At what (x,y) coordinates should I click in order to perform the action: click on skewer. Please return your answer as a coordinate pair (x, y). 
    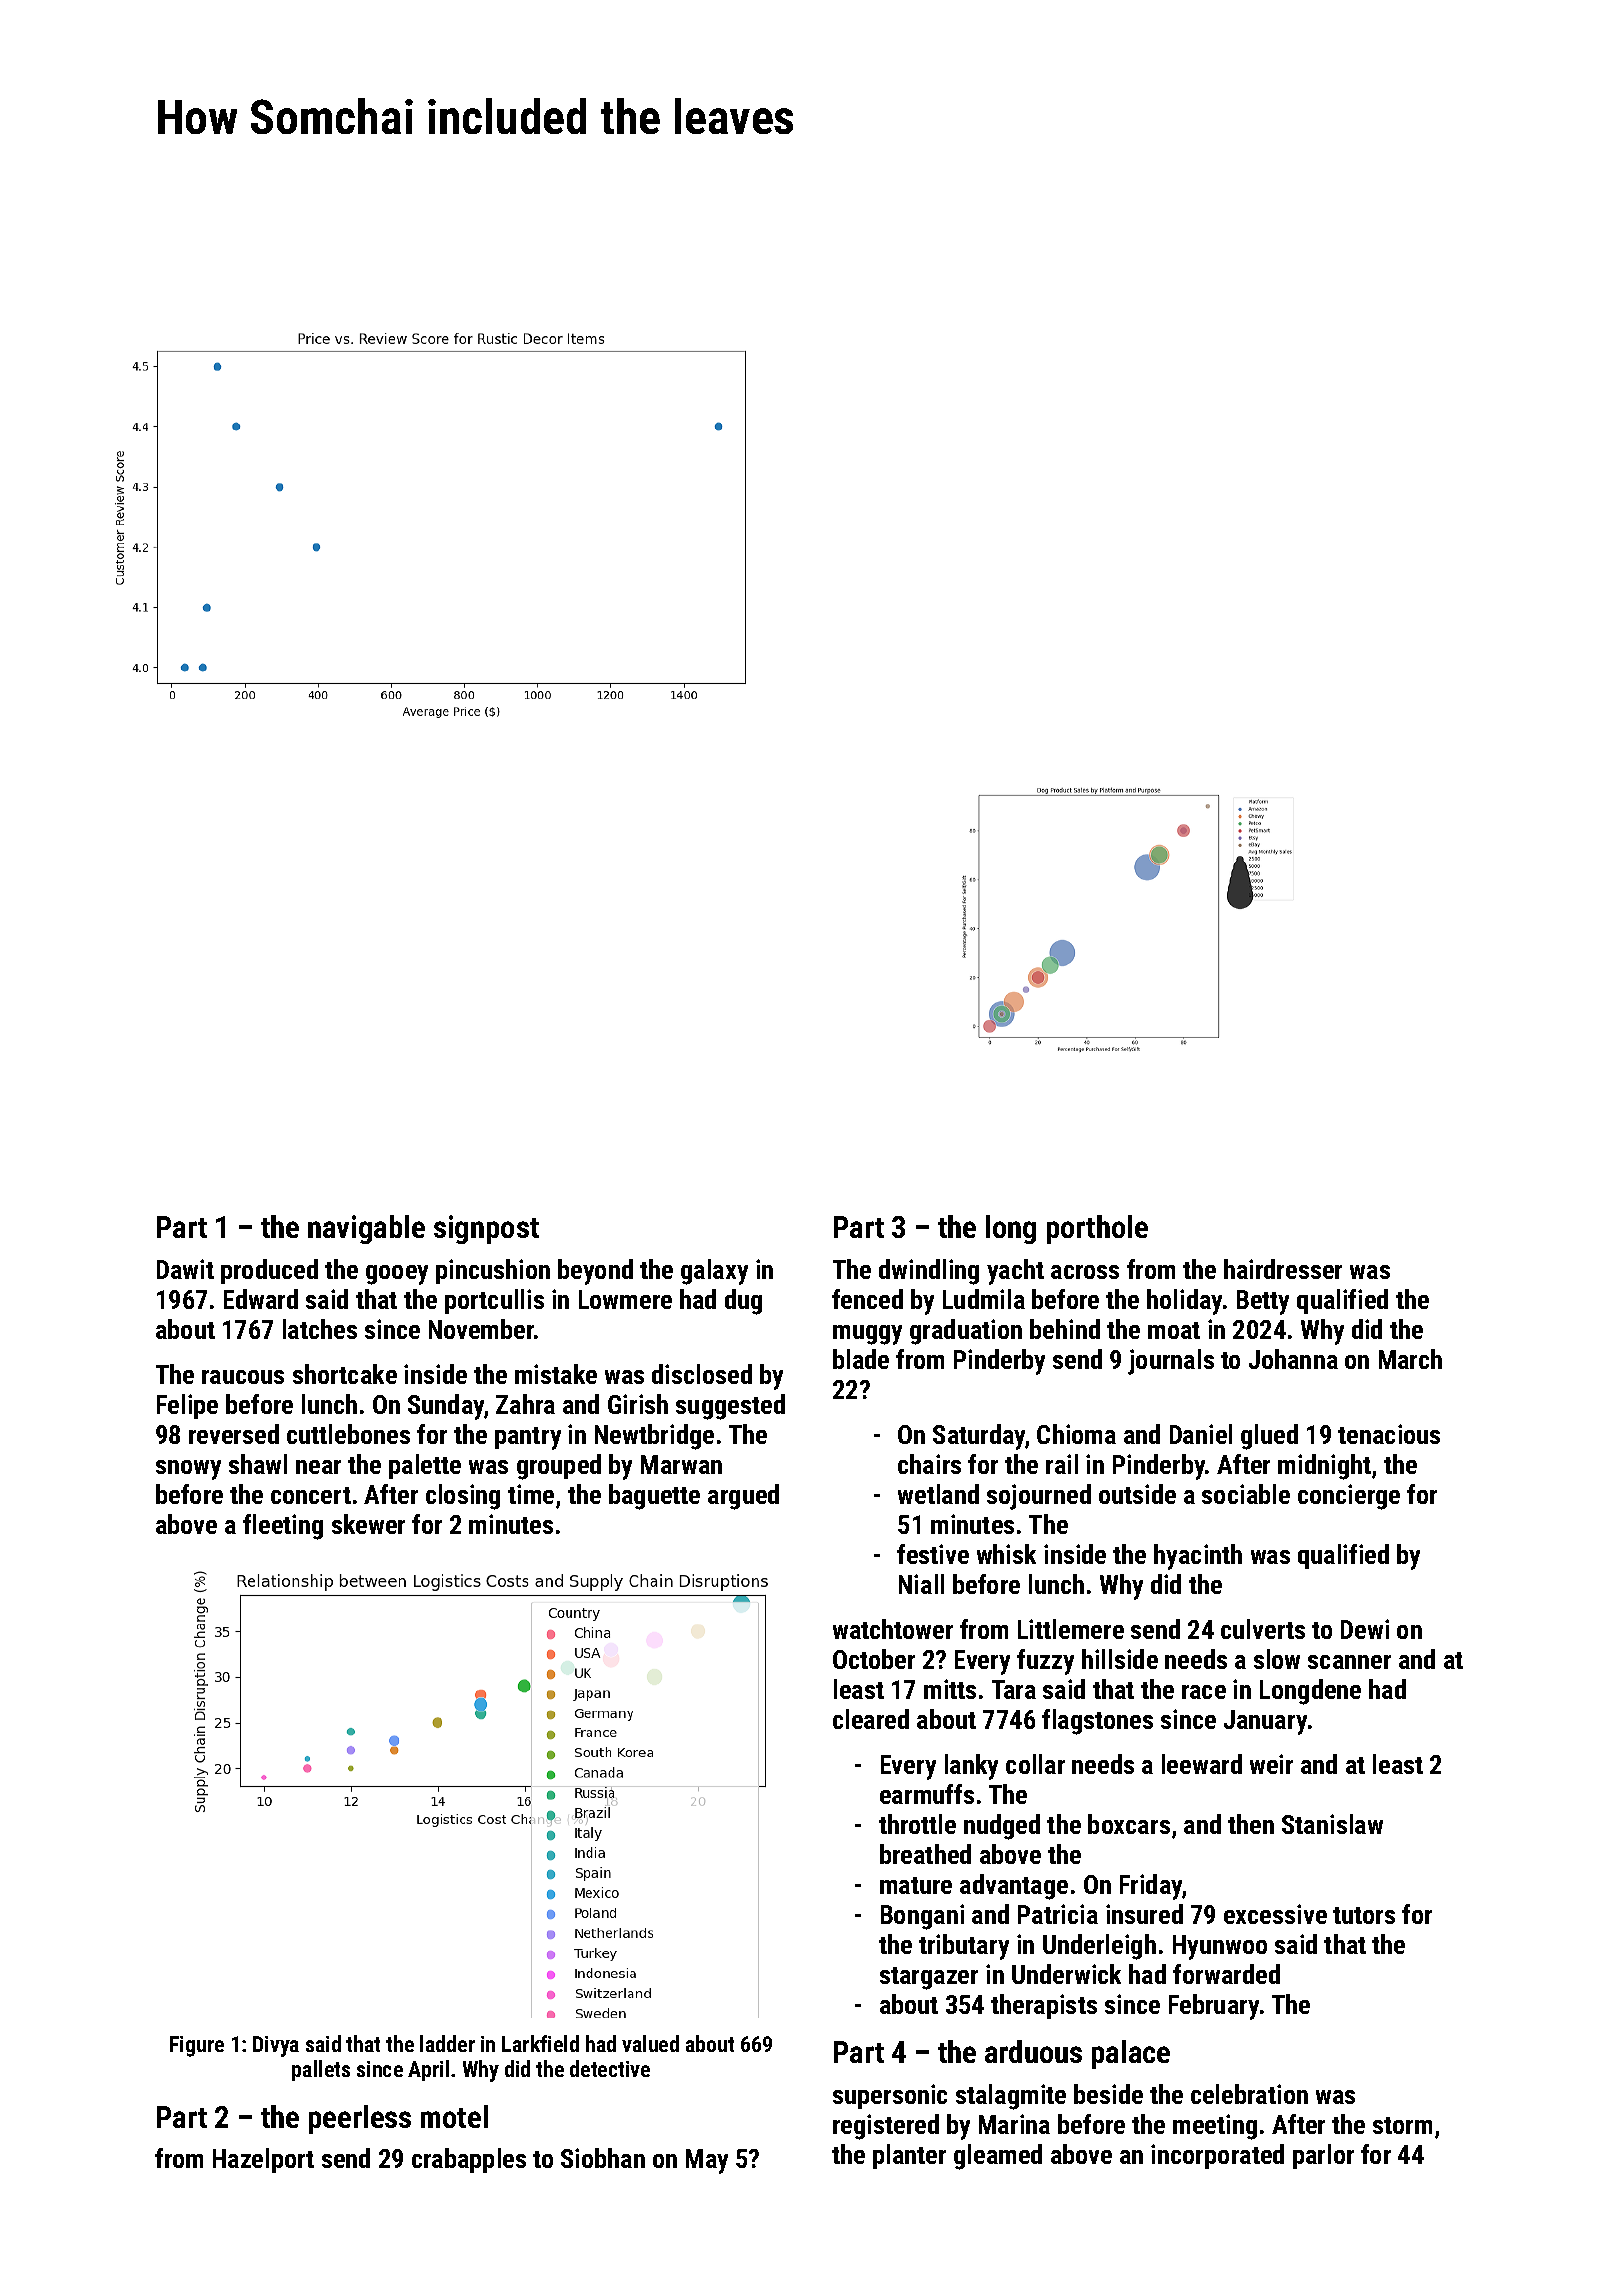
    Looking at the image, I should click on (368, 1524).
